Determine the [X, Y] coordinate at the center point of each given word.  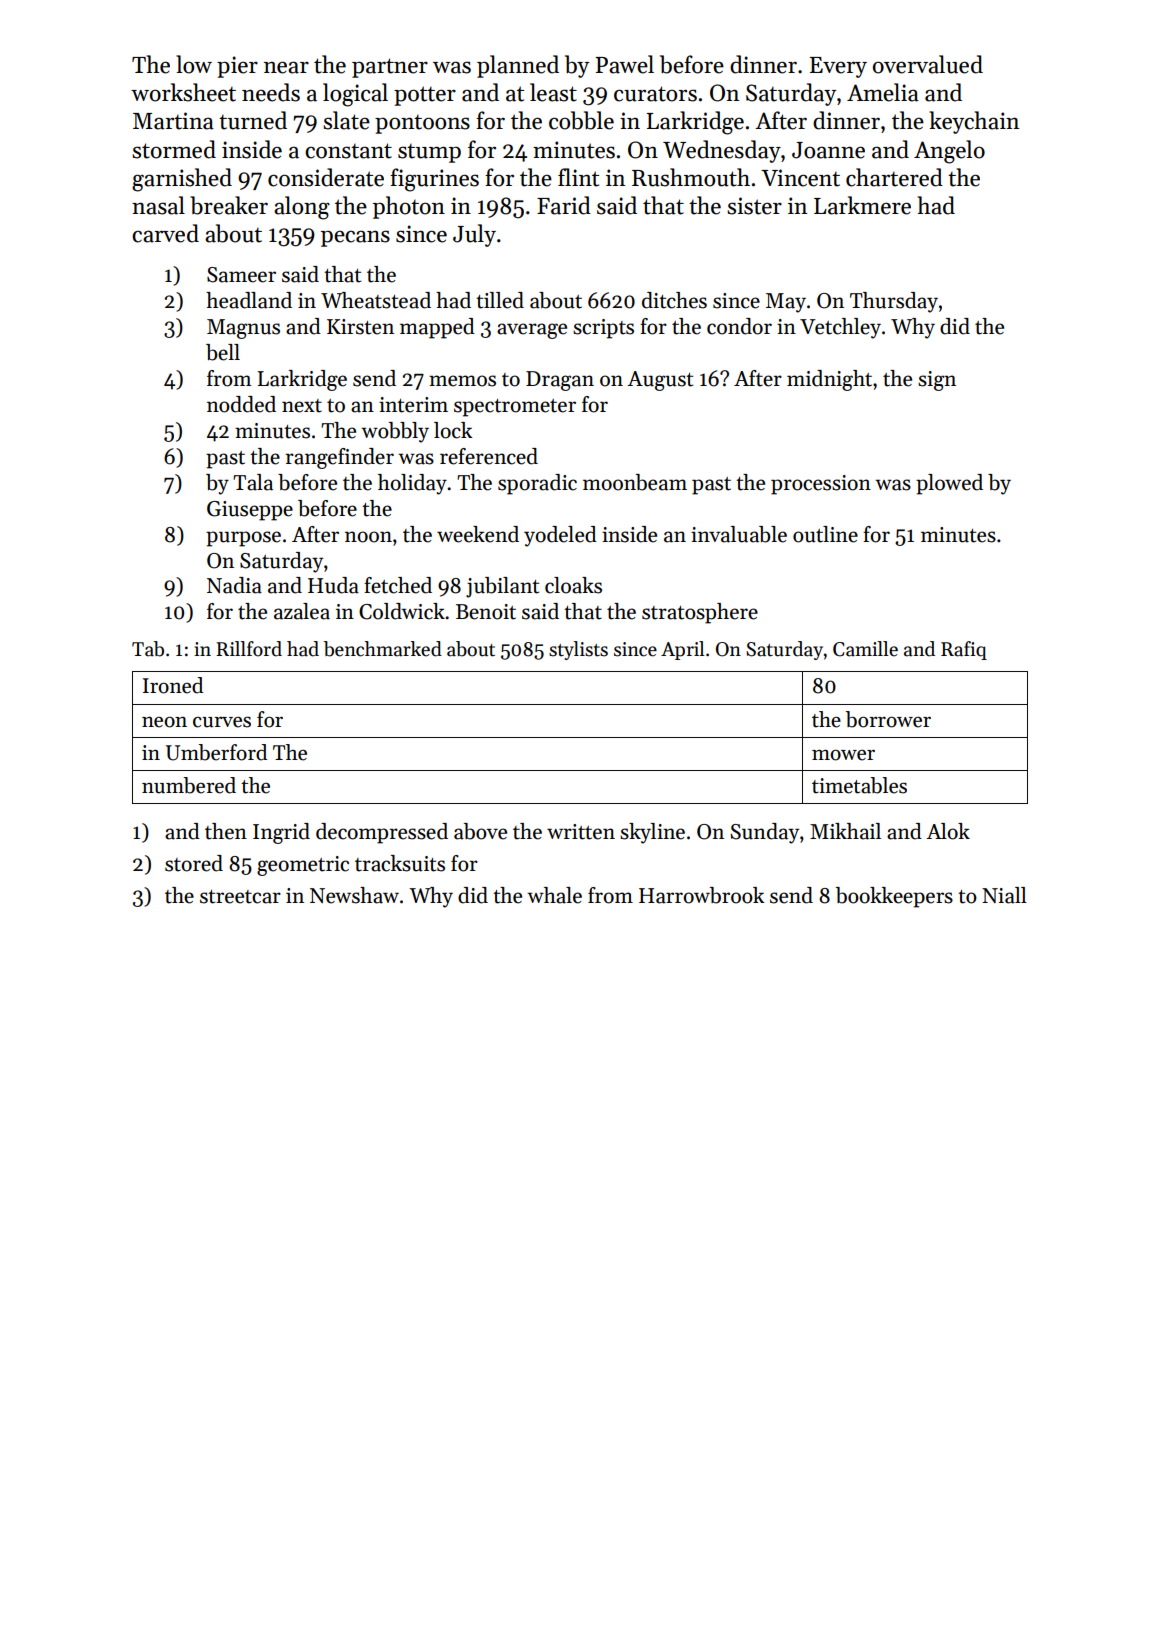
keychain [974, 122]
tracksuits [400, 863]
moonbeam [635, 482]
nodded [241, 404]
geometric [303, 866]
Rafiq [964, 650]
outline [825, 534]
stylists [578, 650]
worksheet [183, 92]
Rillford [249, 649]
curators [655, 94]
